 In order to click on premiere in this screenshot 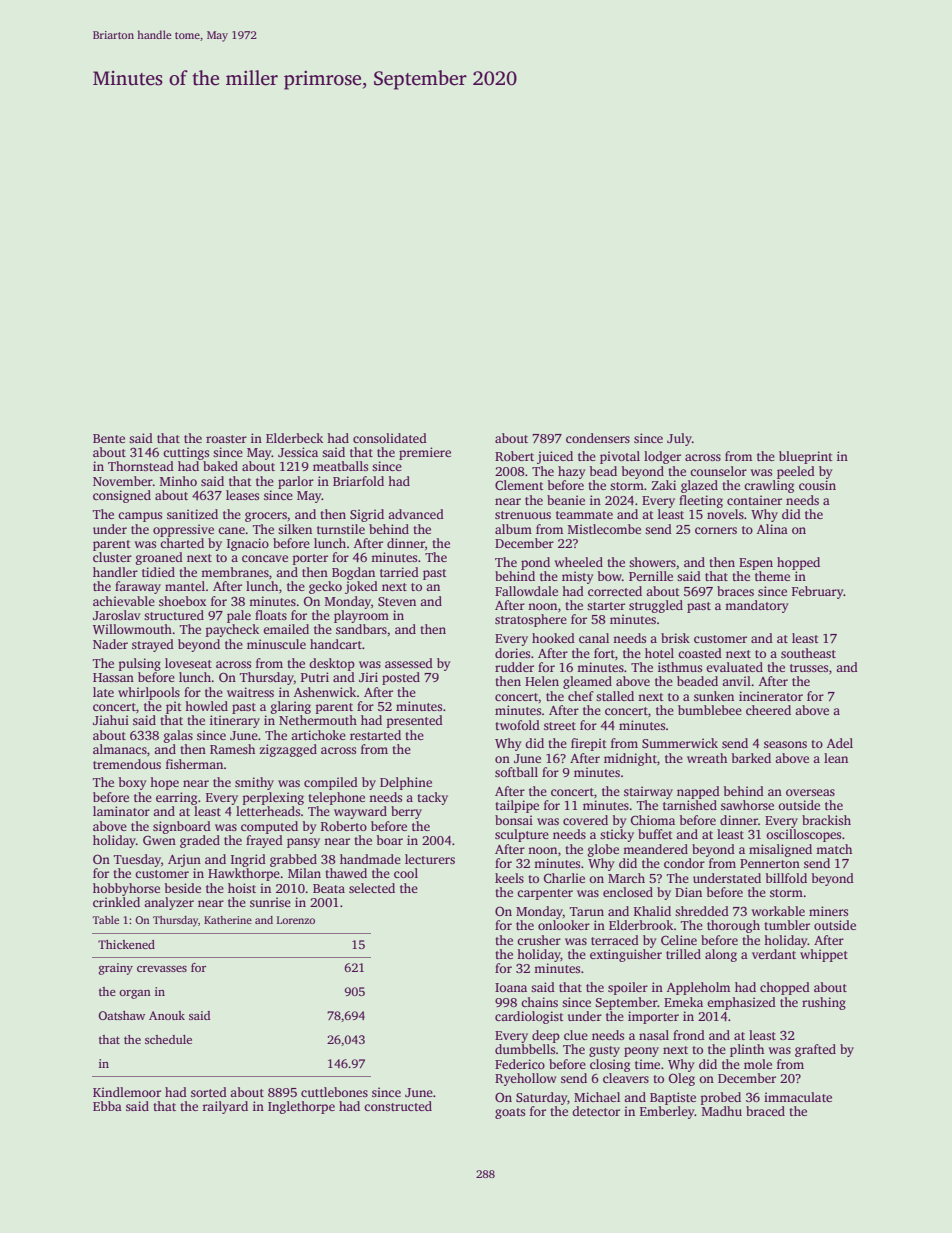, I will do `click(425, 453)`.
